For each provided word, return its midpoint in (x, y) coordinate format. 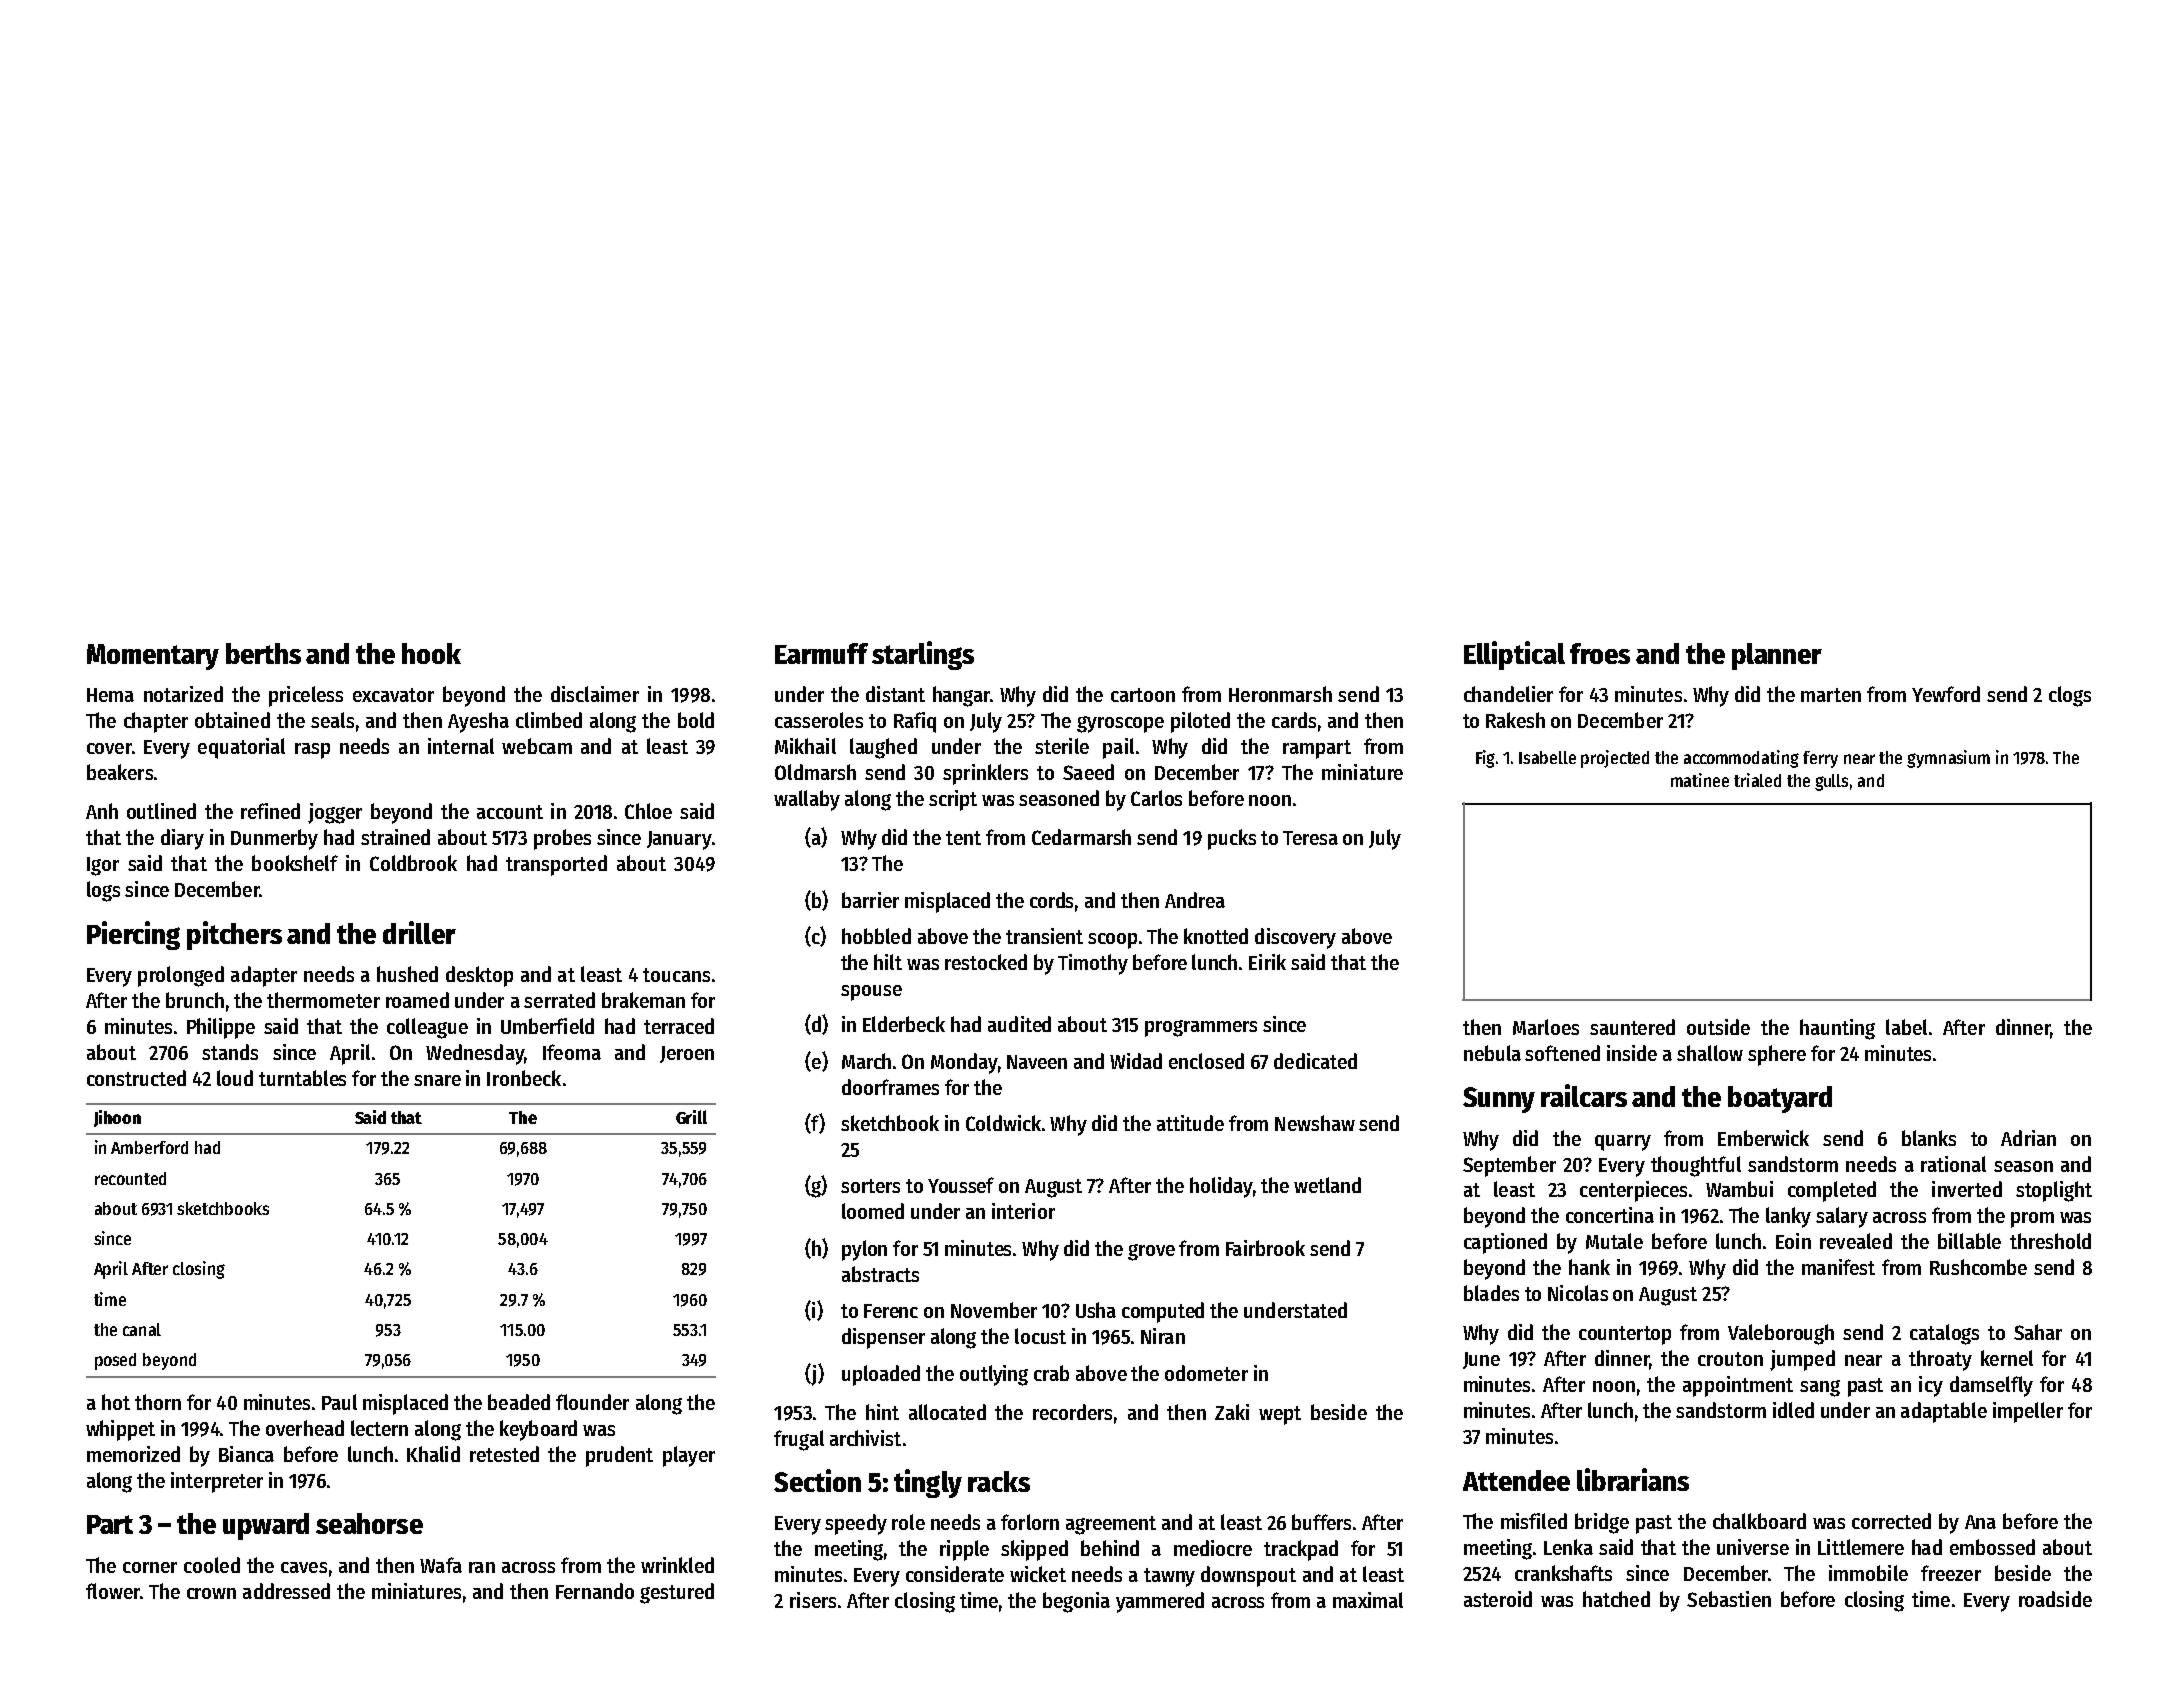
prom (2032, 1220)
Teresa (1310, 838)
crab (1051, 1373)
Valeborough (1781, 1334)
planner (1777, 656)
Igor (103, 866)
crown (211, 1593)
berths (263, 653)
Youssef (961, 1185)
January (679, 840)
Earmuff (821, 653)
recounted (130, 1178)
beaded (519, 1402)
